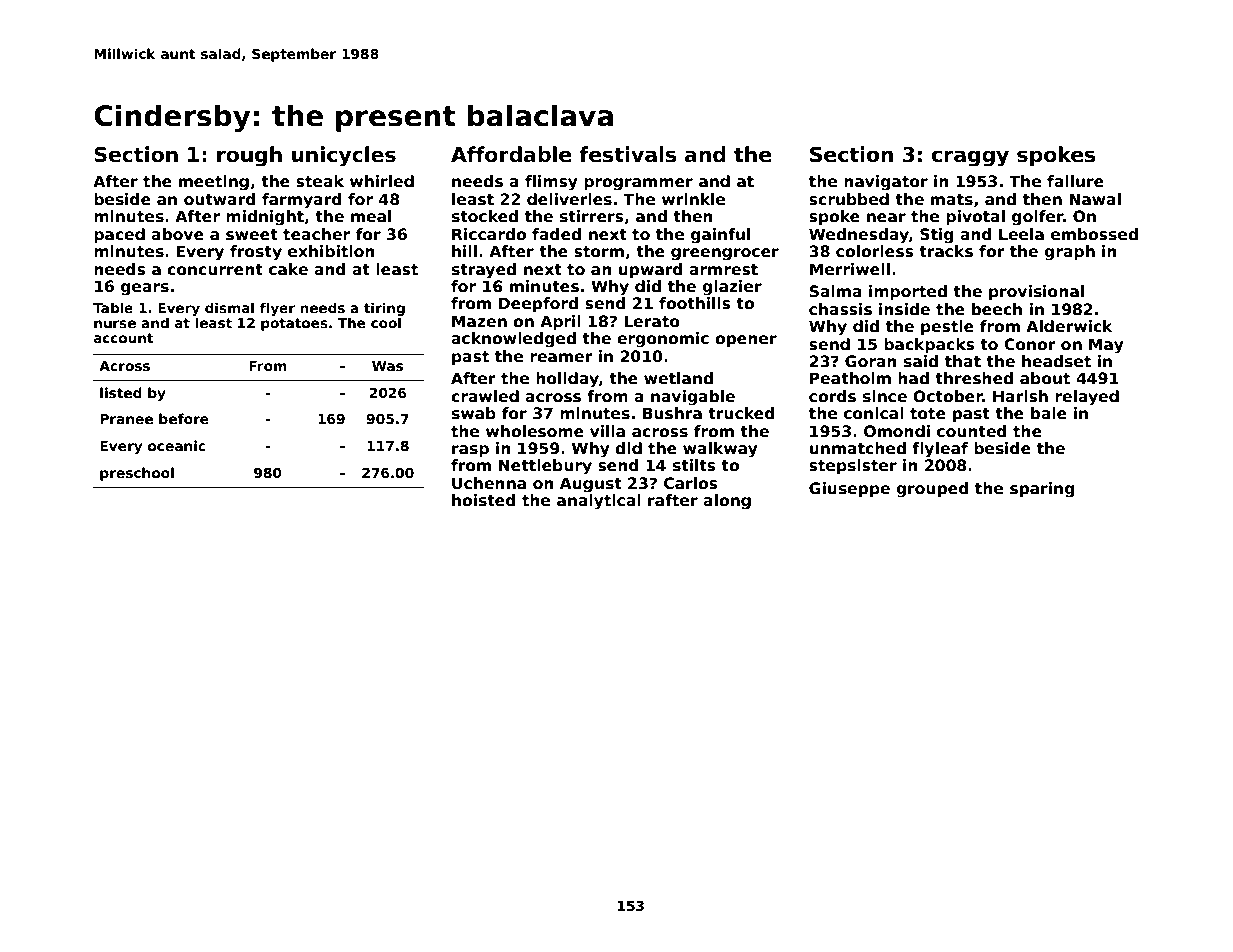 Image resolution: width=1233 pixels, height=952 pixels. What do you see at coordinates (1021, 234) in the screenshot?
I see `Leela` at bounding box center [1021, 234].
